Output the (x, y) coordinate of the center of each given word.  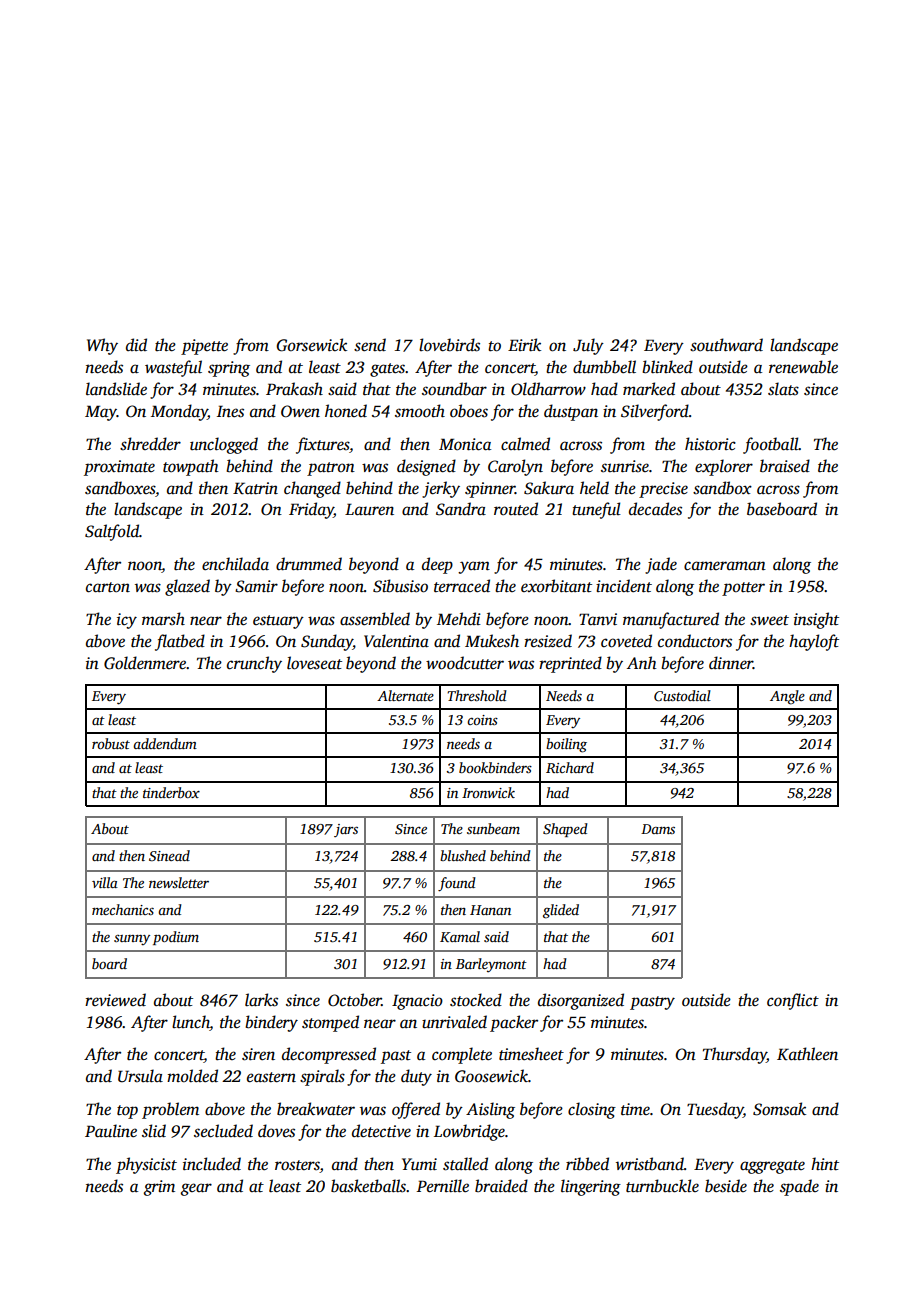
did (136, 344)
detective (381, 1131)
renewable (803, 367)
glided (561, 911)
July (588, 346)
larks (261, 1000)
